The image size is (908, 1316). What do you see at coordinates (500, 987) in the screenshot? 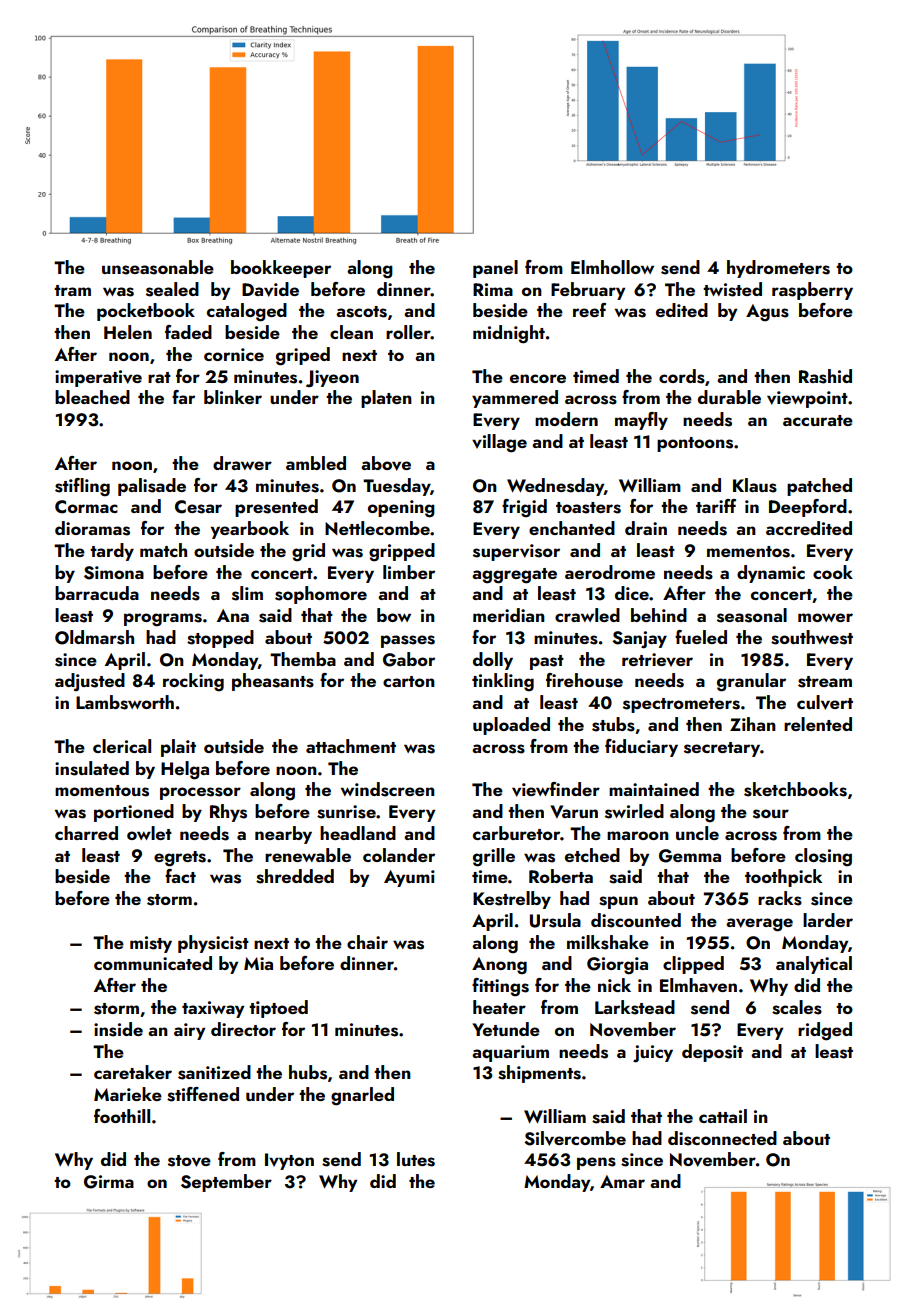
I see `fittings` at bounding box center [500, 987].
